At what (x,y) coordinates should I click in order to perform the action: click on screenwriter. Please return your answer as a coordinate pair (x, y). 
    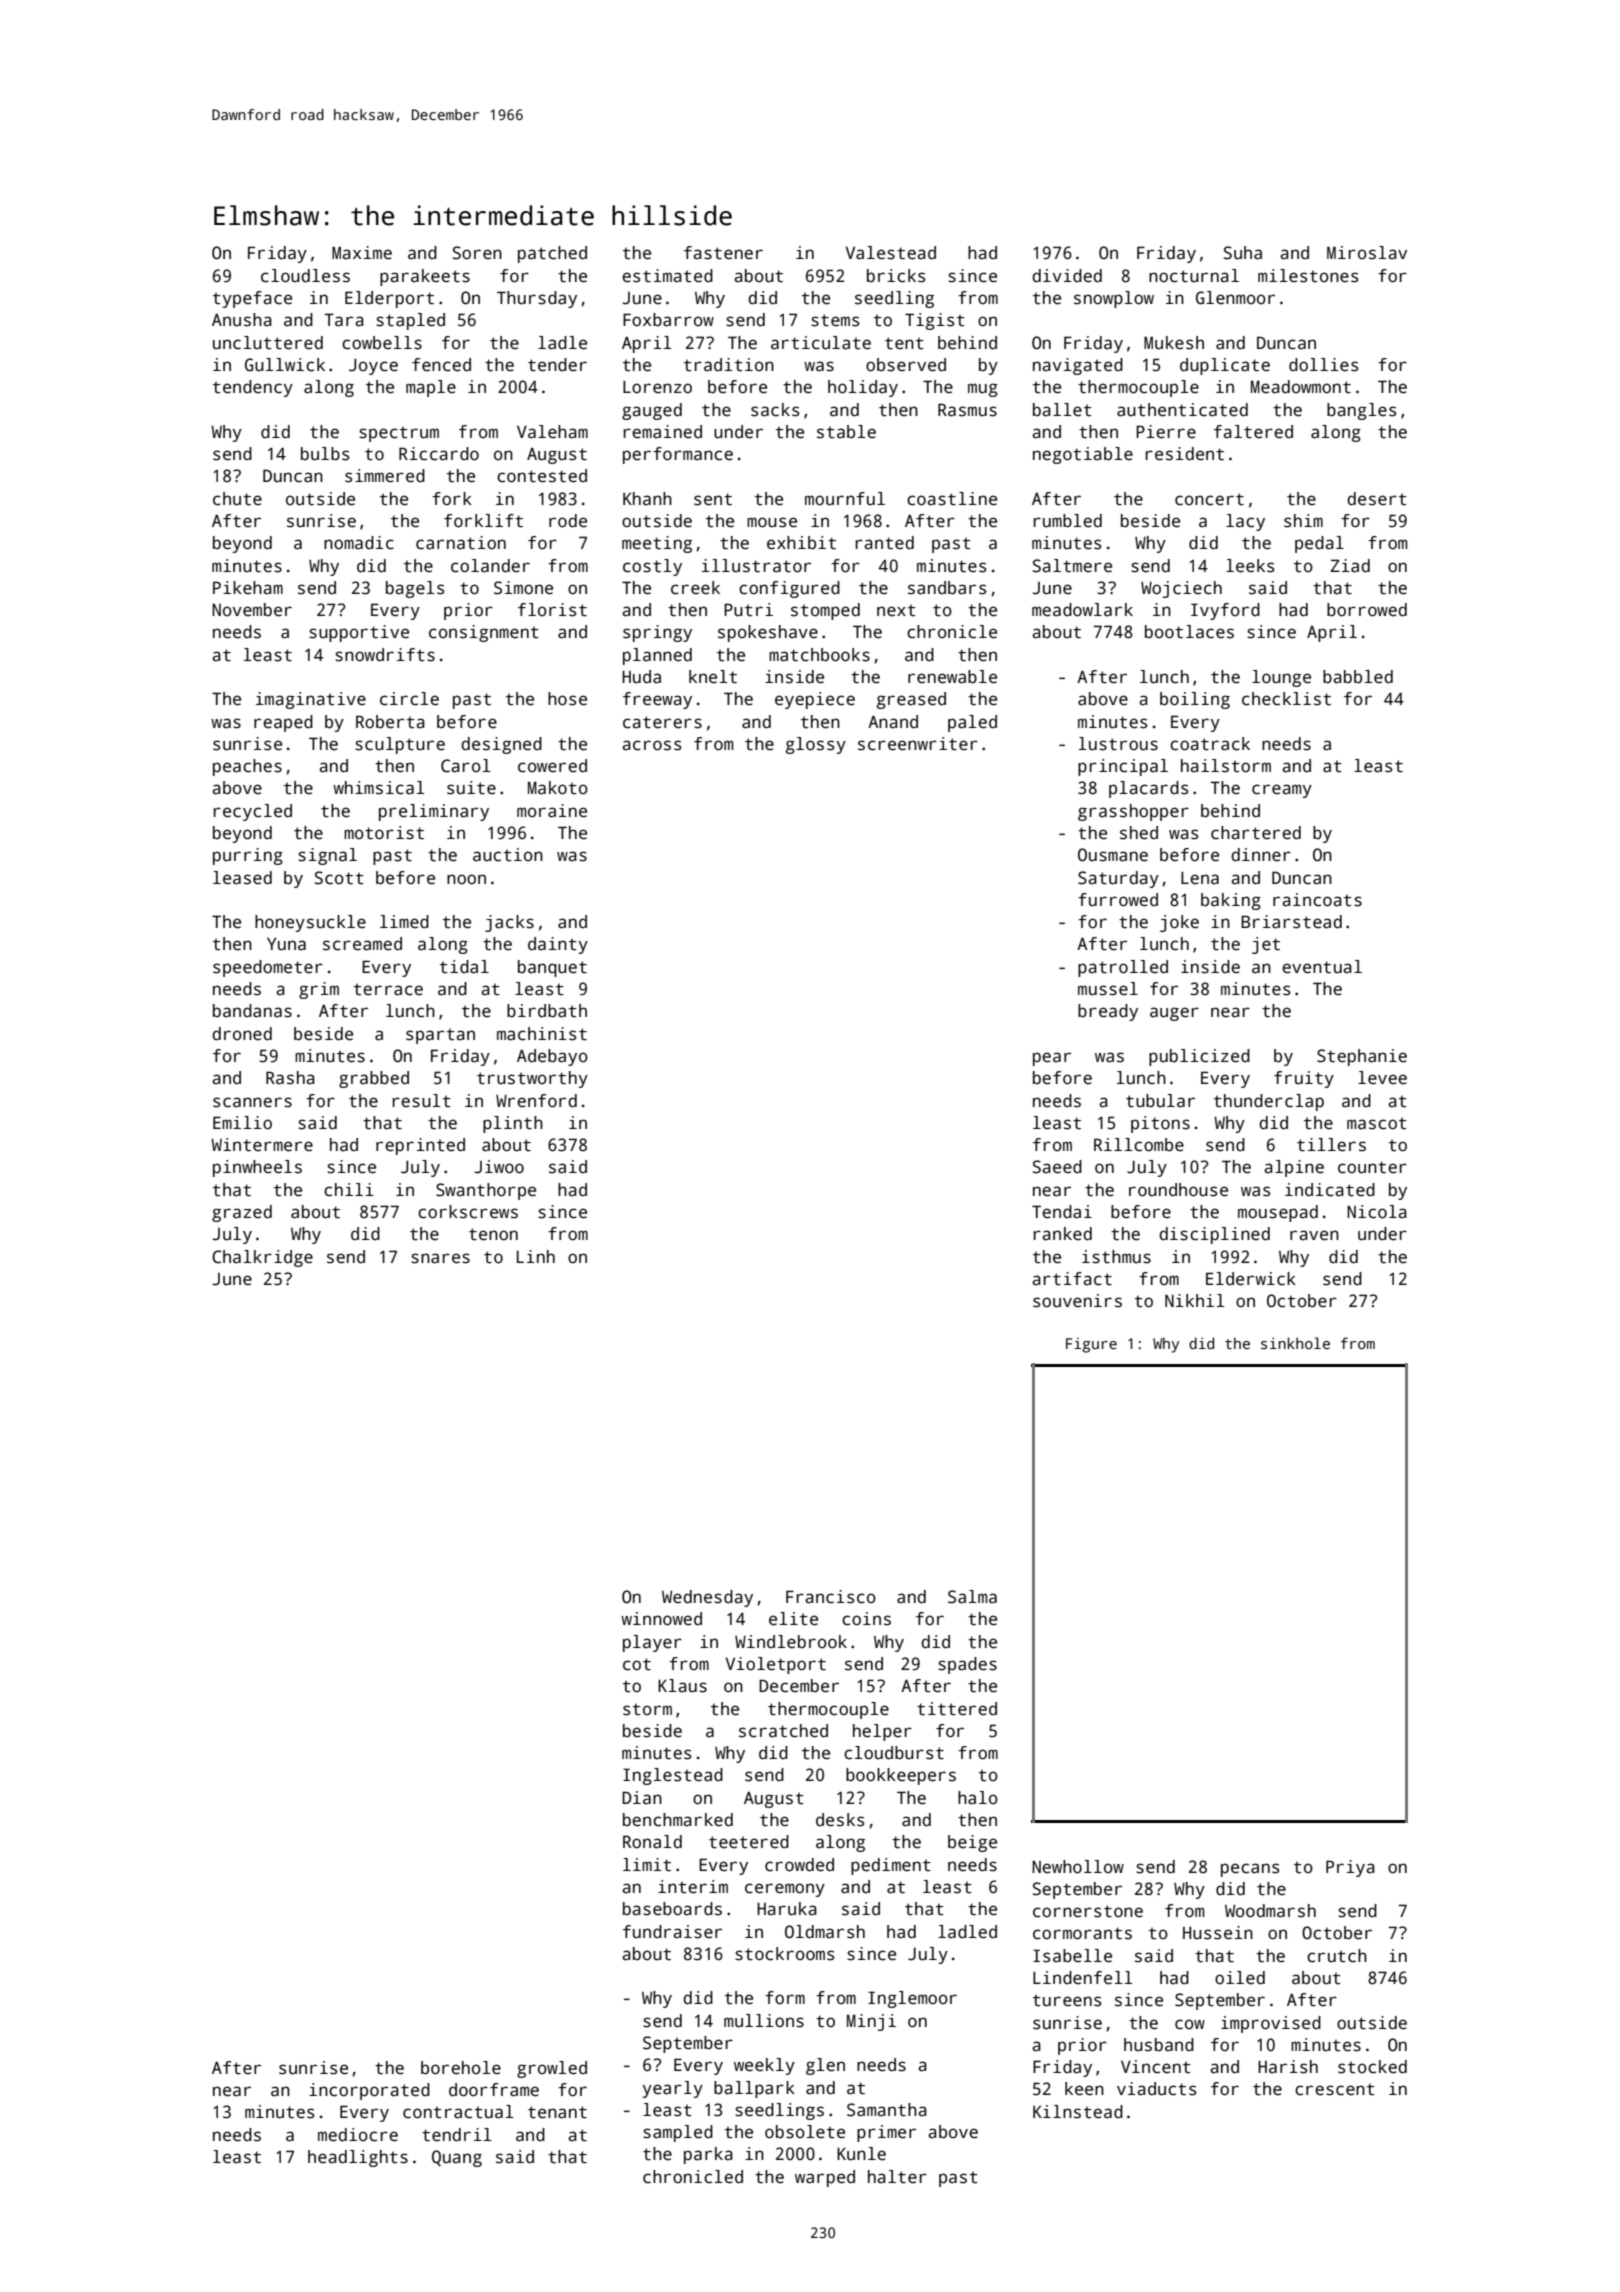
    Looking at the image, I should click on (918, 744).
